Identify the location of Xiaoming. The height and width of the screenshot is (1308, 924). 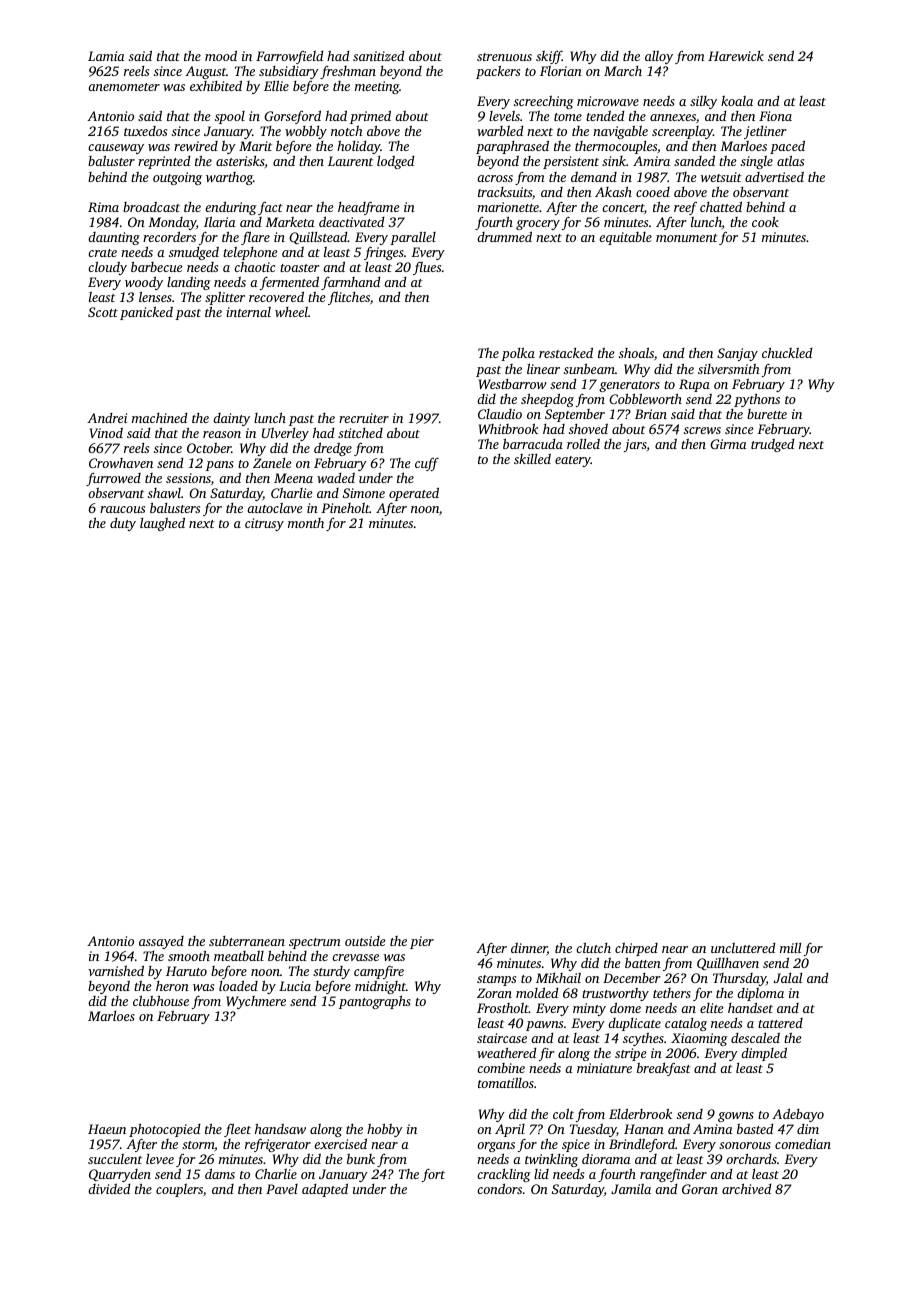
(699, 1039).
